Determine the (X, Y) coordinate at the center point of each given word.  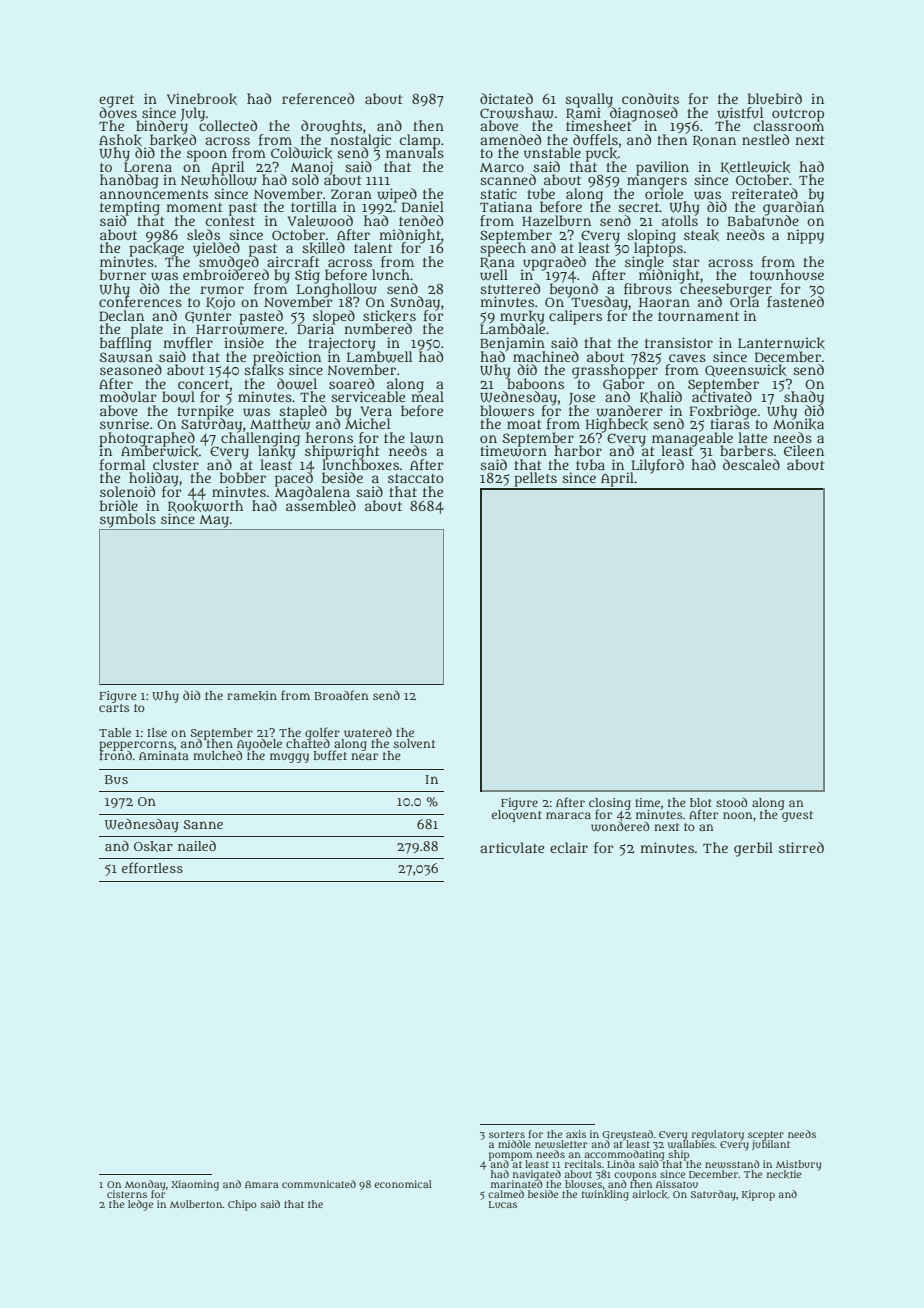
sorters (507, 1134)
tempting (130, 208)
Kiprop (758, 1195)
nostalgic (360, 141)
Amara (262, 1184)
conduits (650, 98)
